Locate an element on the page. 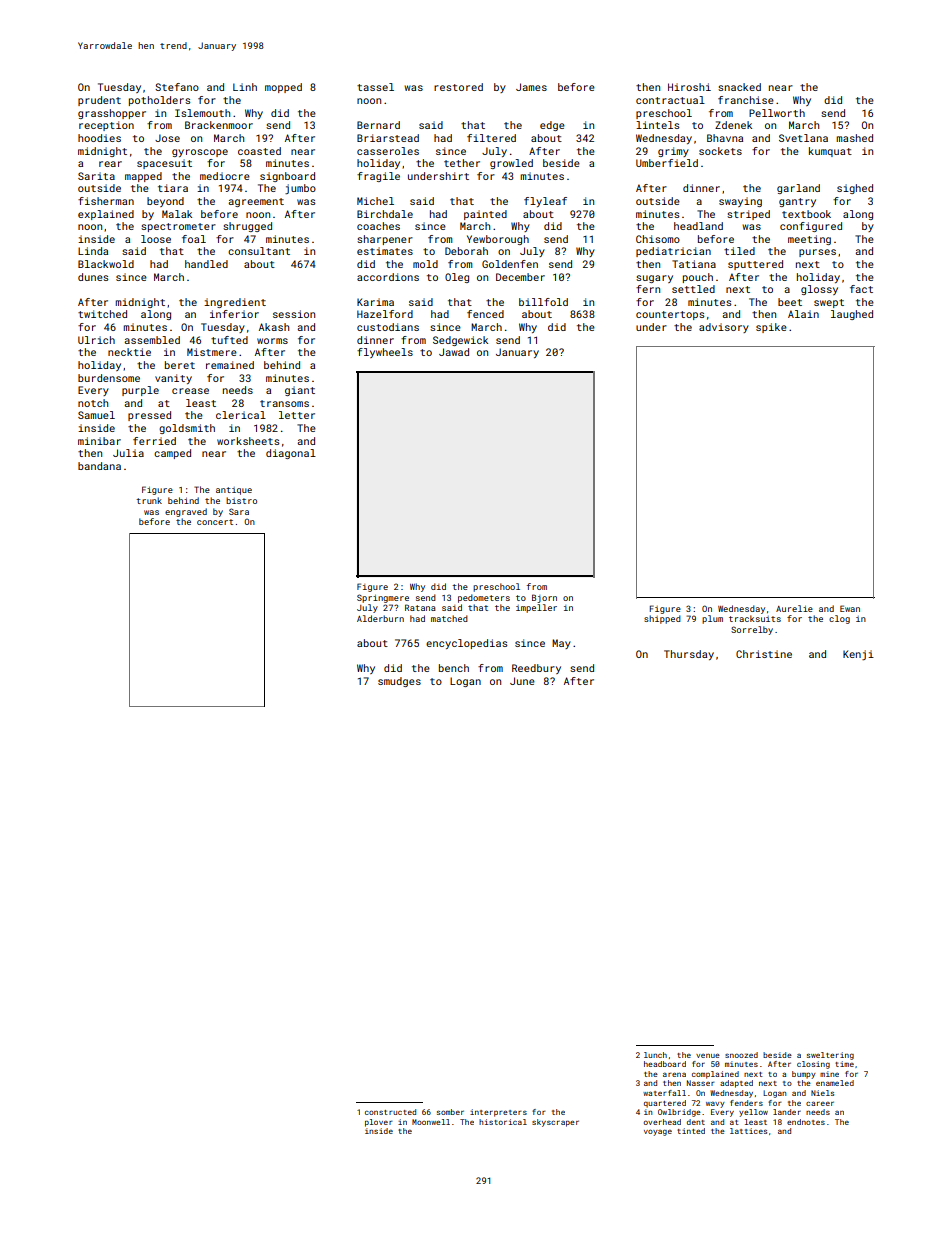 The width and height of the image is (952, 1233). hoodies is located at coordinates (99, 138).
